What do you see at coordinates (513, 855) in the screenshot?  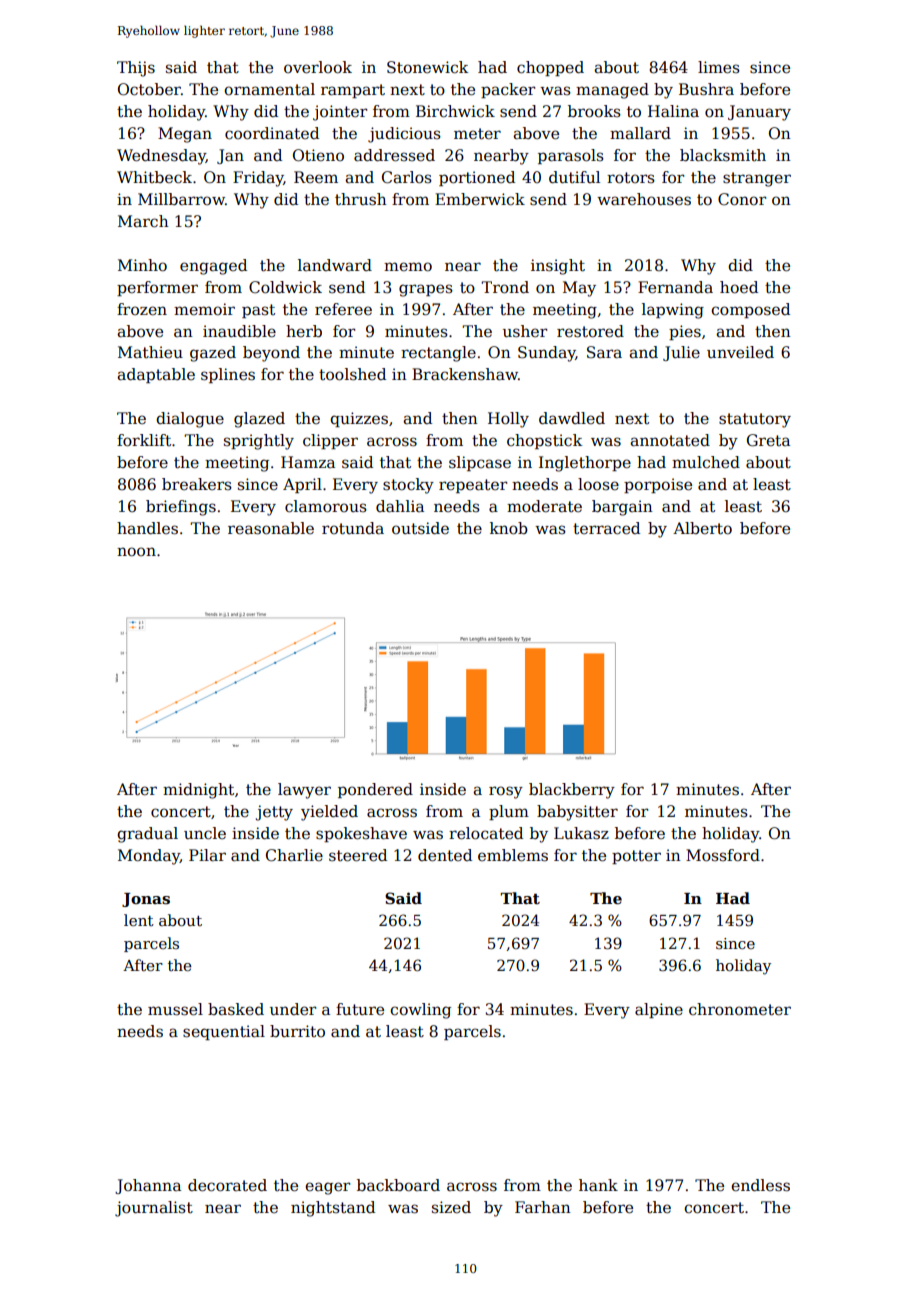 I see `emblems` at bounding box center [513, 855].
